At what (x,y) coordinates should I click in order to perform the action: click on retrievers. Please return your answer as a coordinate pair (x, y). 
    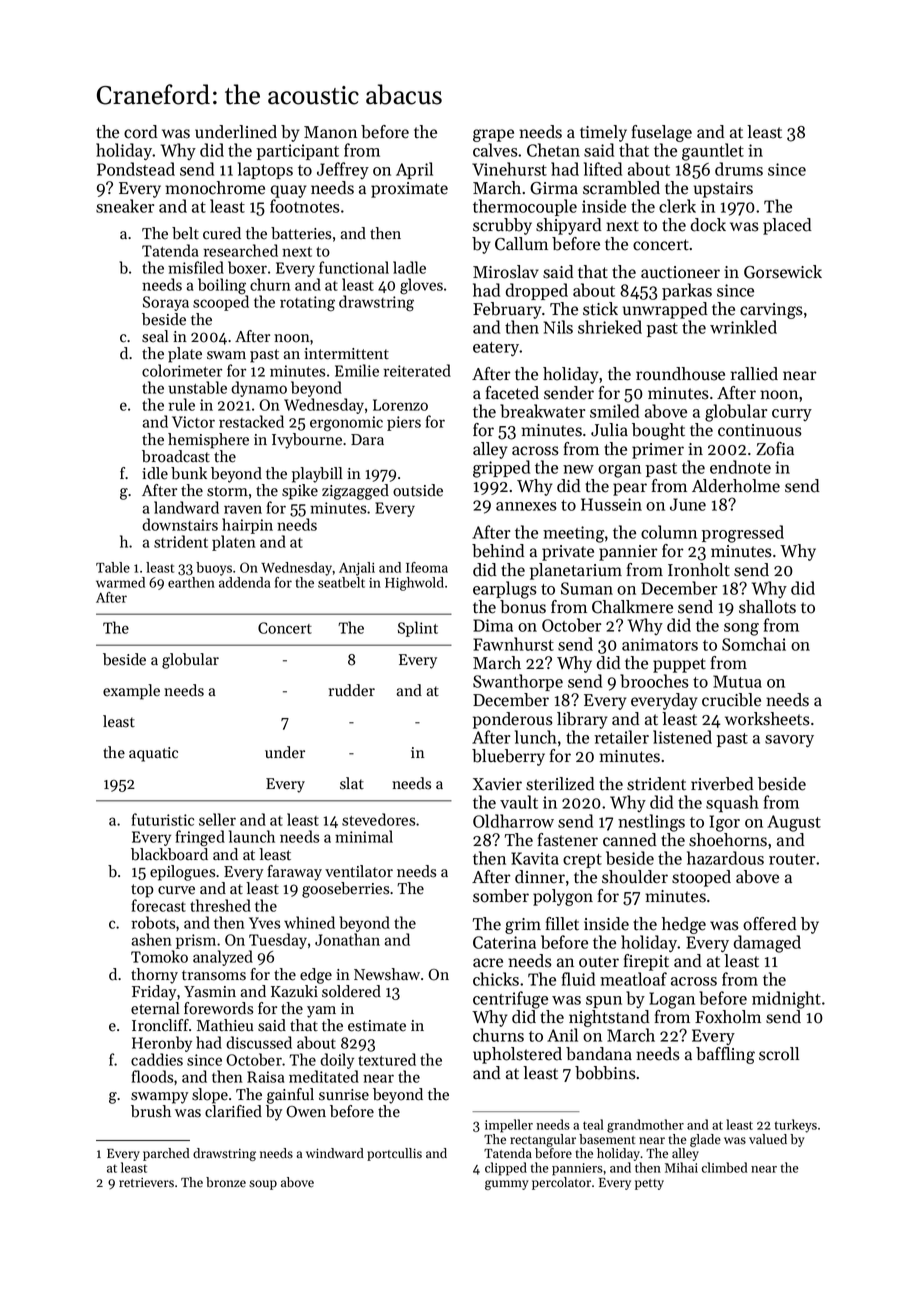
    Looking at the image, I should click on (146, 1183).
